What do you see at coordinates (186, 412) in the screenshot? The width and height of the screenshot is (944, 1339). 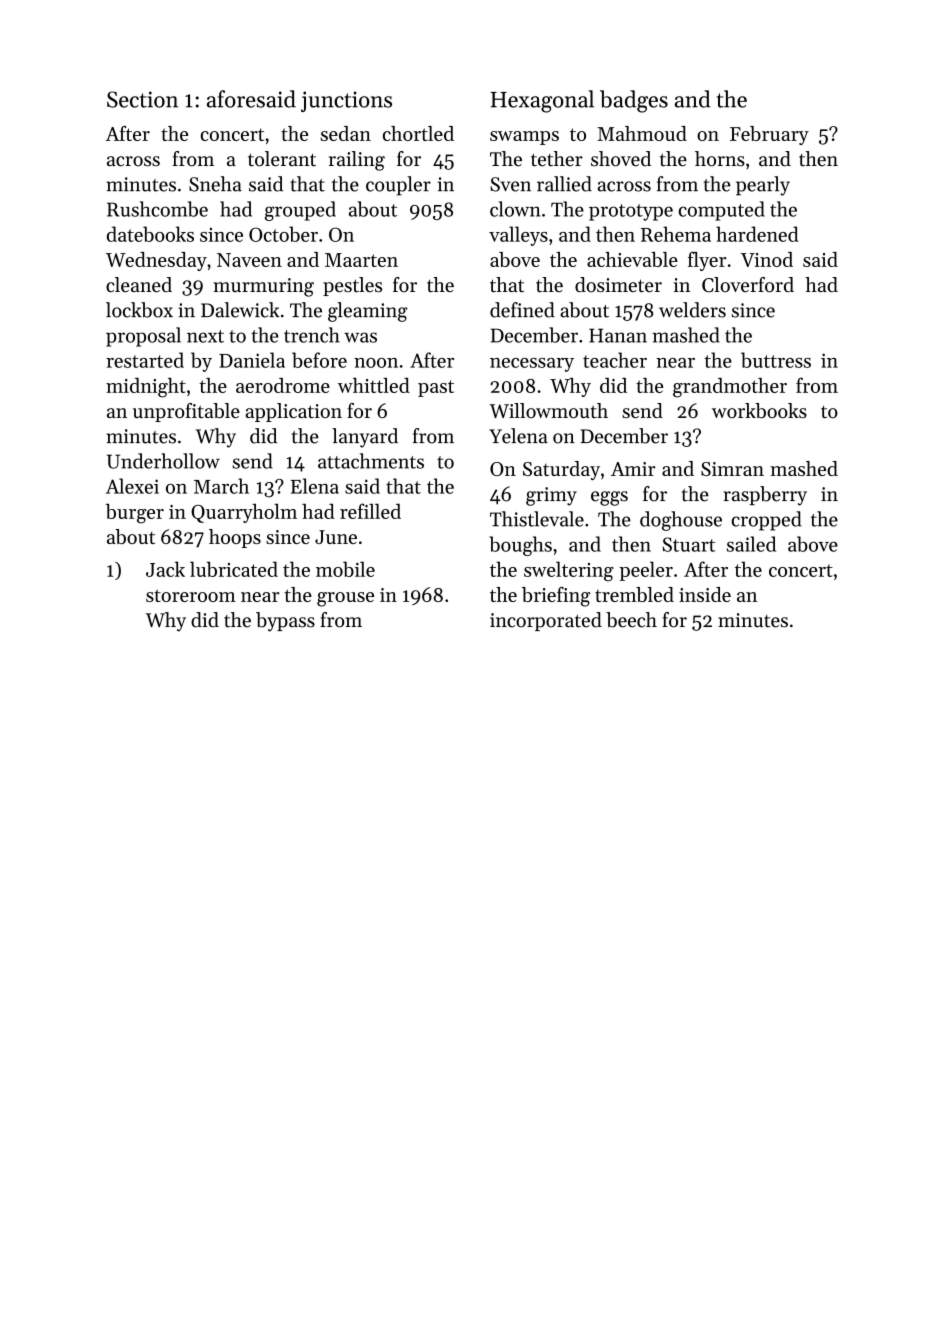 I see `unprofitable` at bounding box center [186, 412].
